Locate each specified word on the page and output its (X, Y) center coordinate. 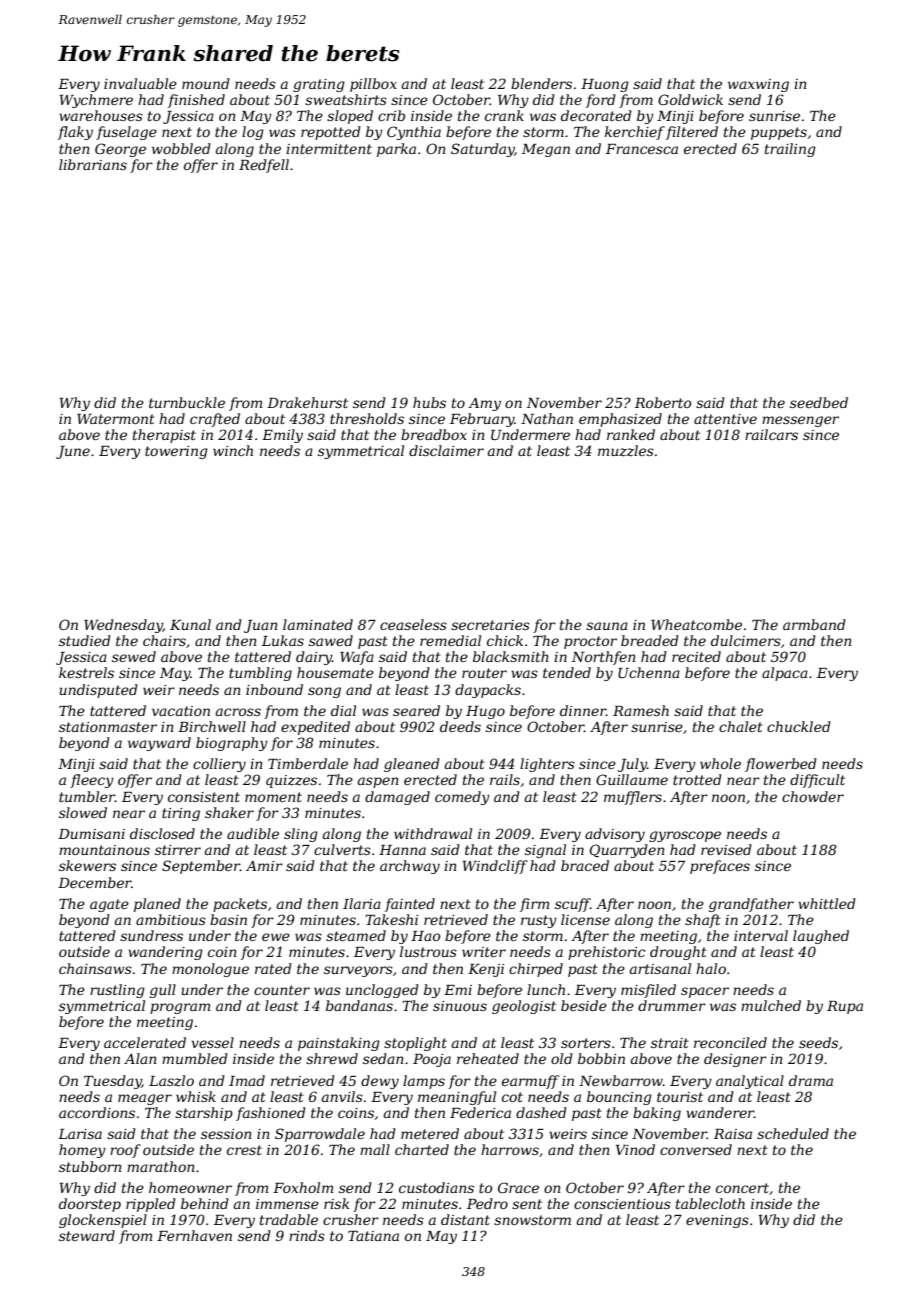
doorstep (90, 1205)
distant (465, 1219)
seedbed (819, 402)
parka (396, 150)
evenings (717, 1221)
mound (206, 83)
